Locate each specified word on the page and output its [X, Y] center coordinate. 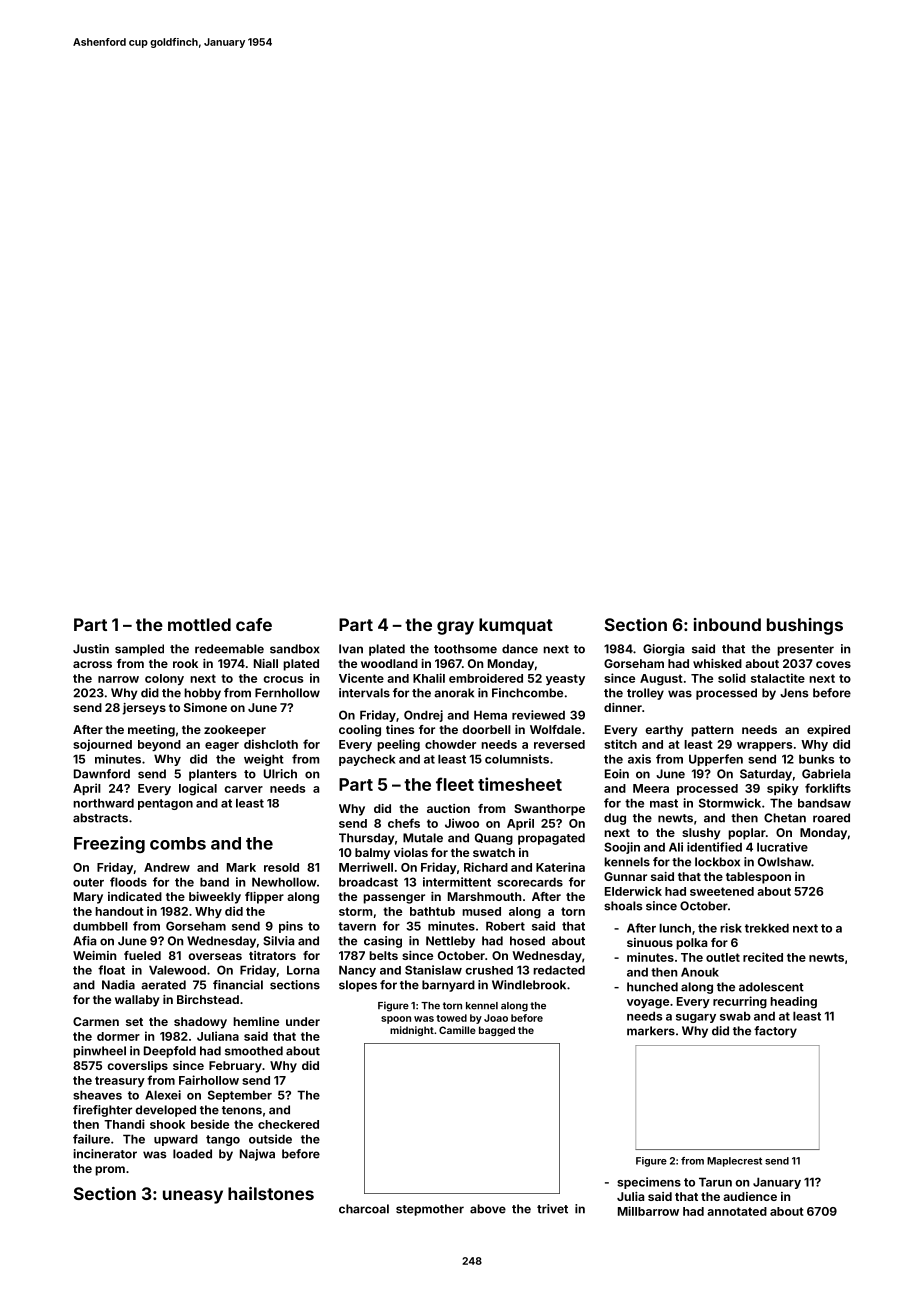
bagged [497, 1031]
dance [520, 649]
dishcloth [271, 744]
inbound [727, 624]
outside [270, 1139]
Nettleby [450, 942]
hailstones [271, 1193]
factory [775, 1032]
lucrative [782, 847]
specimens [649, 1183]
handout [119, 911]
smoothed [254, 1051]
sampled [139, 650]
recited [763, 957]
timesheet [520, 784]
